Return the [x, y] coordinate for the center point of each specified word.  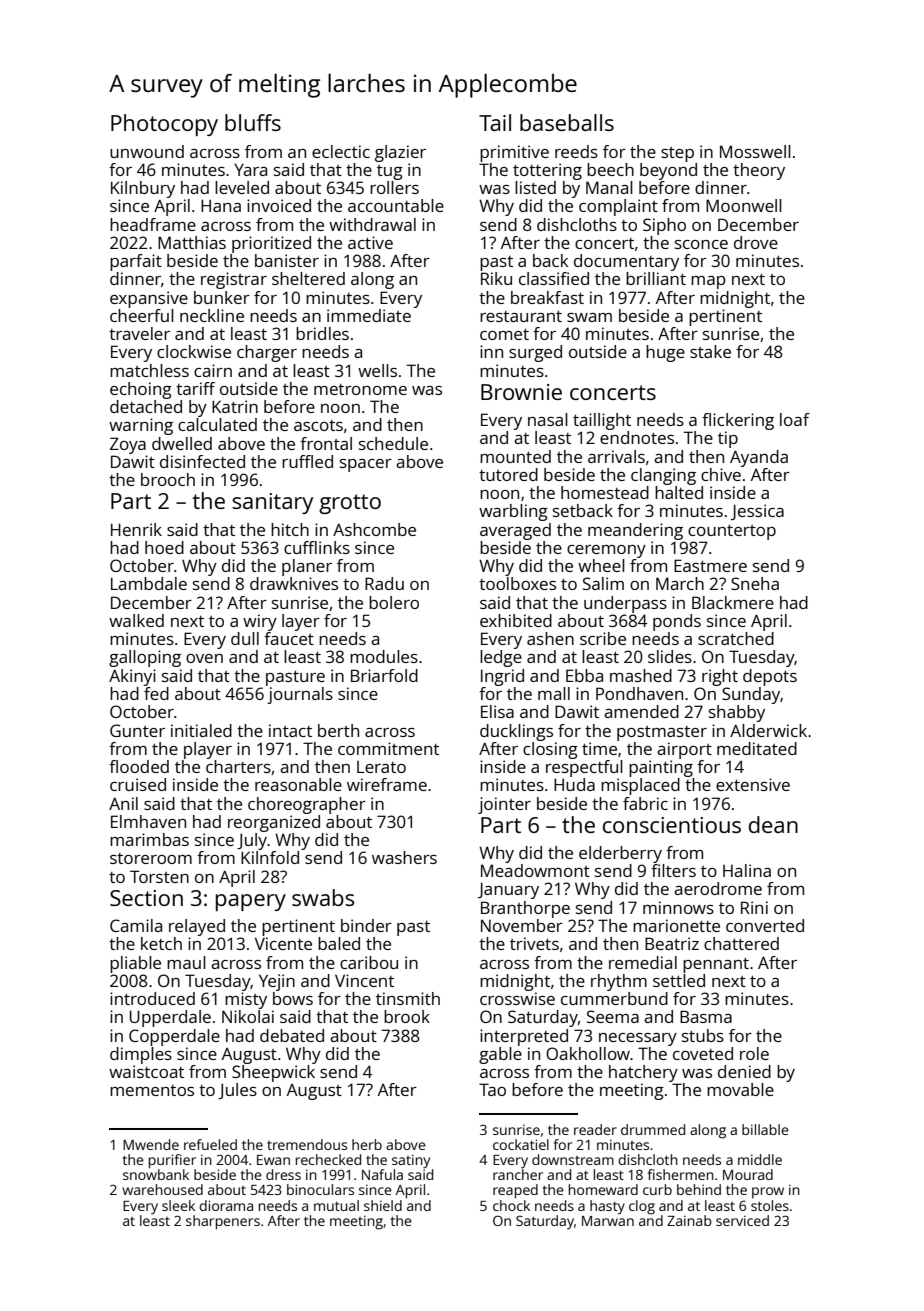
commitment [388, 748]
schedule [393, 443]
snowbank [156, 1174]
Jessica [757, 512]
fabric [645, 803]
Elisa [497, 711]
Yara [250, 169]
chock [511, 1205]
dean [773, 824]
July [252, 841]
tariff [195, 388]
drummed [653, 1129]
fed [156, 693]
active [370, 242]
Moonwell [744, 205]
